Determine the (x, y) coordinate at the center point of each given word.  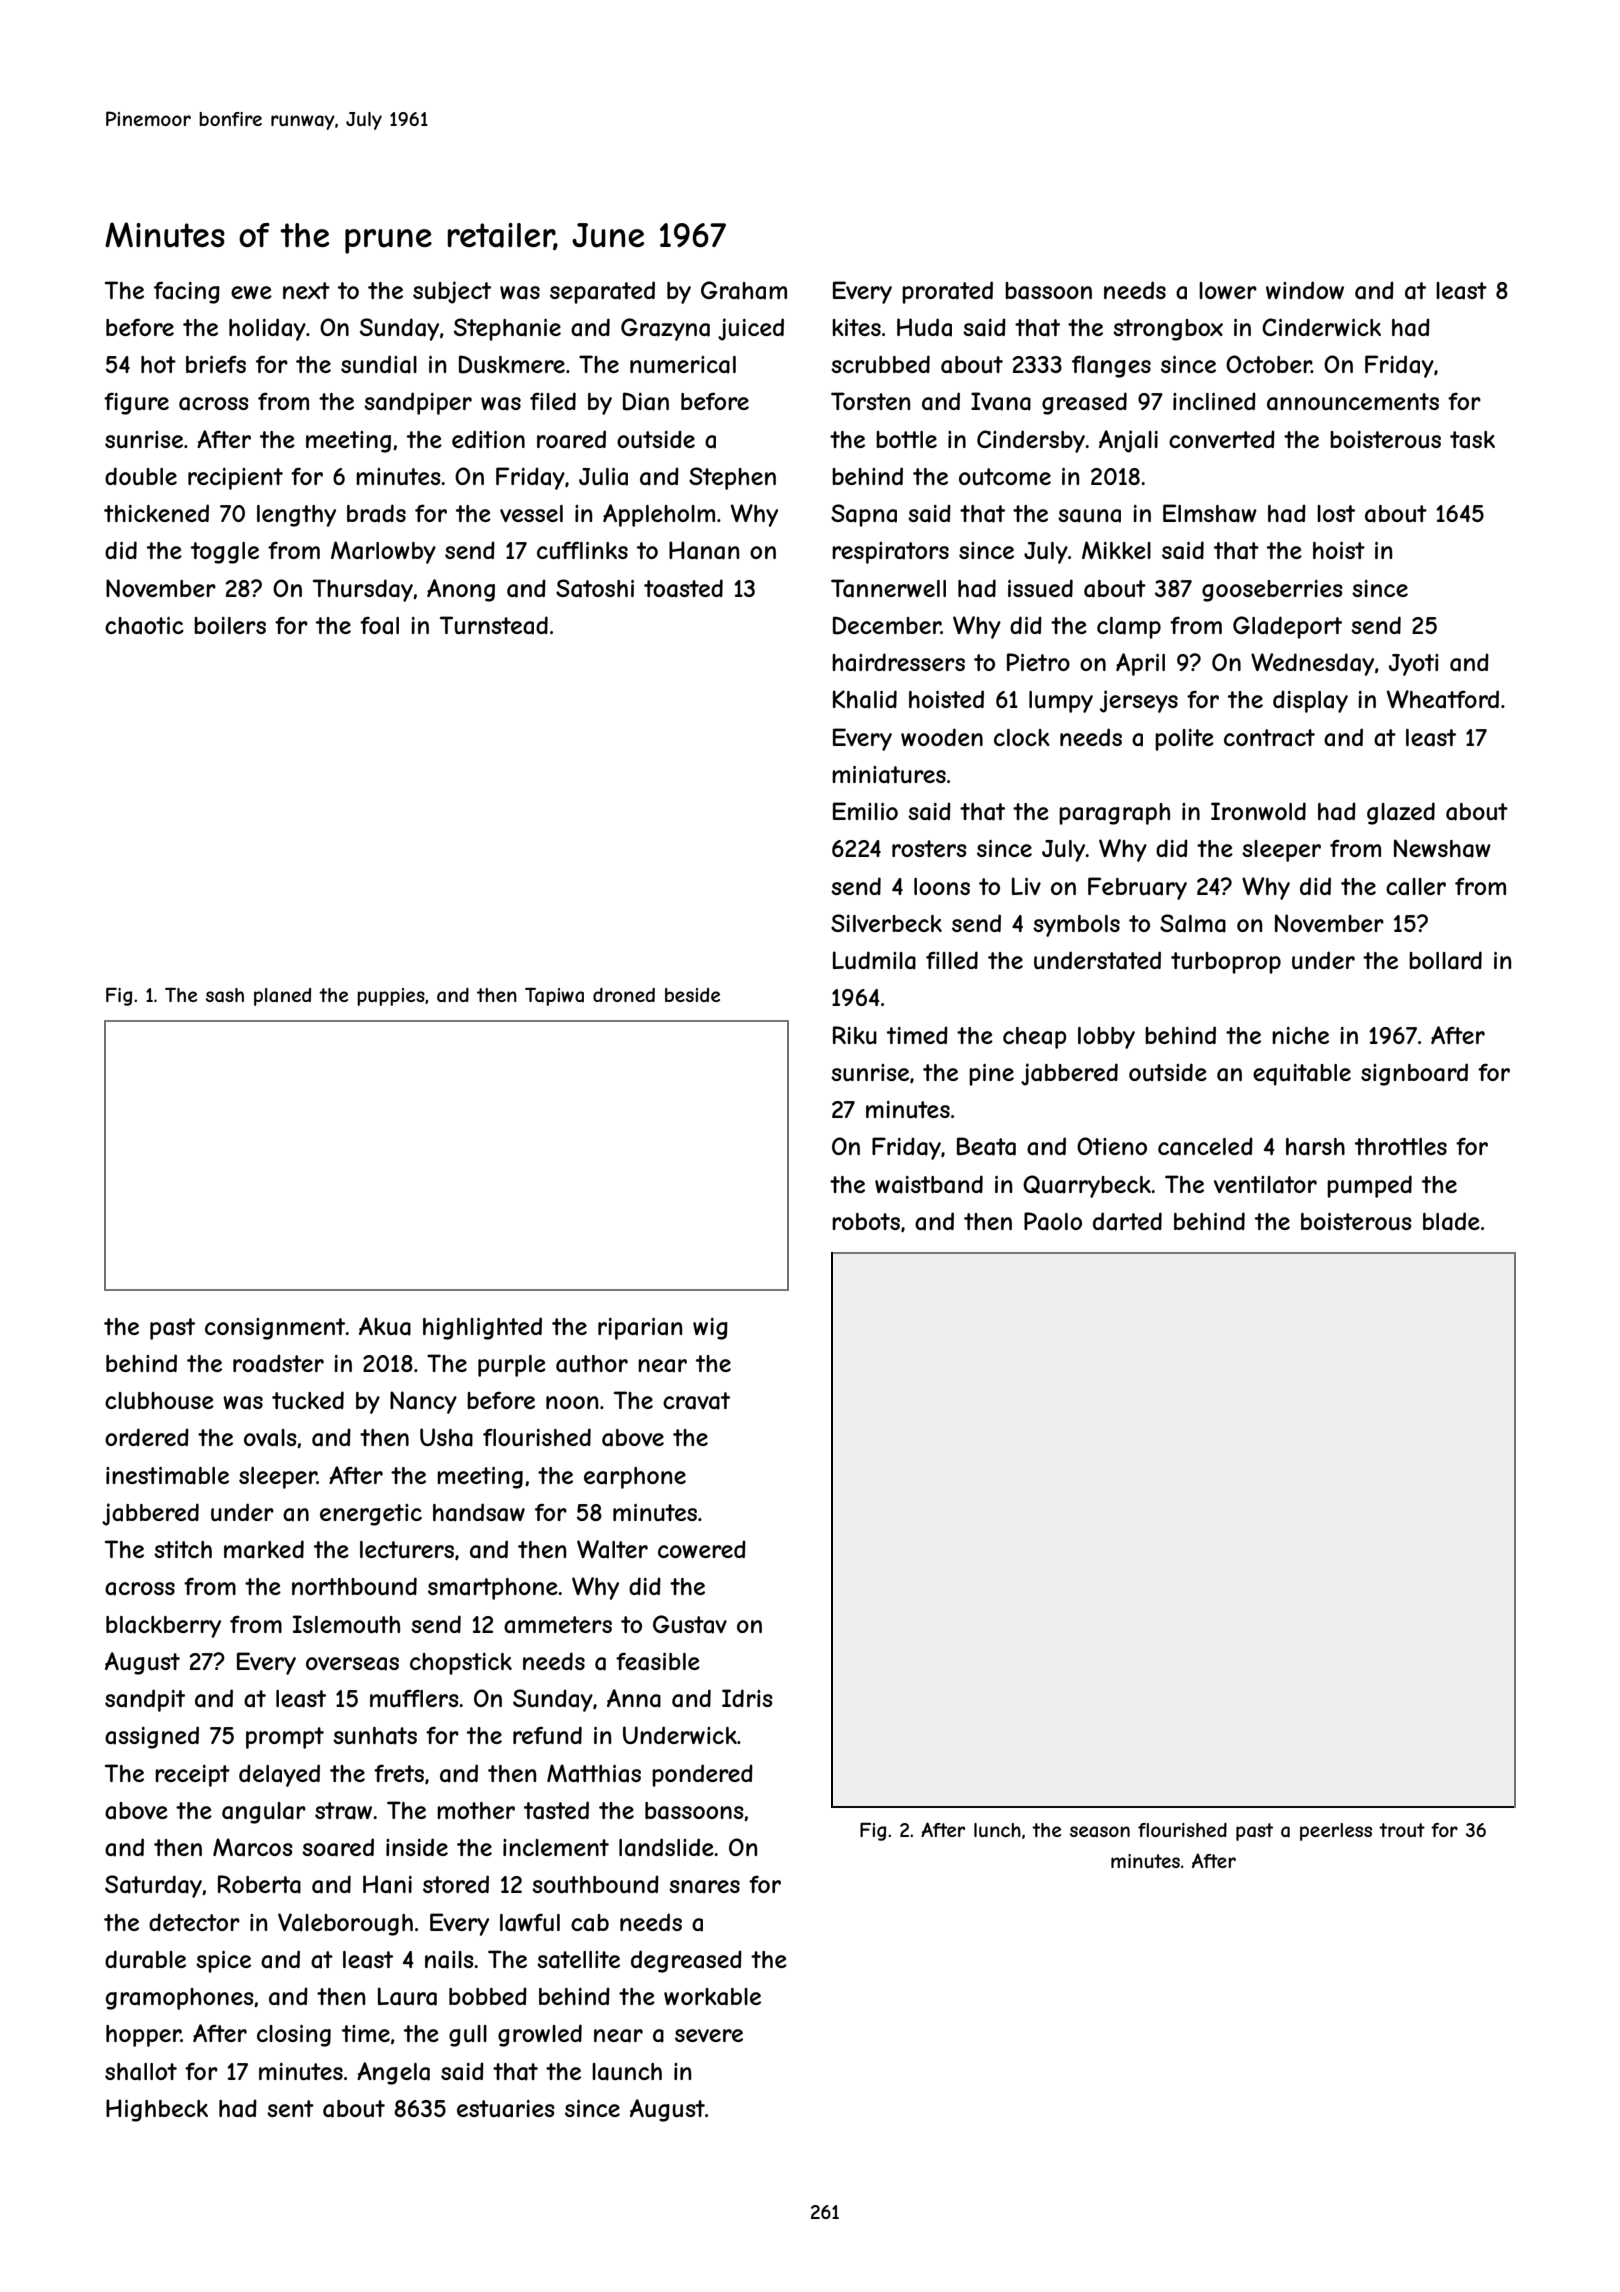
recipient (235, 479)
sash (225, 995)
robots (866, 1221)
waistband (929, 1184)
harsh (1315, 1147)
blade (1451, 1221)
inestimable (167, 1476)
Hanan (704, 550)
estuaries (506, 2109)
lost (1336, 513)
